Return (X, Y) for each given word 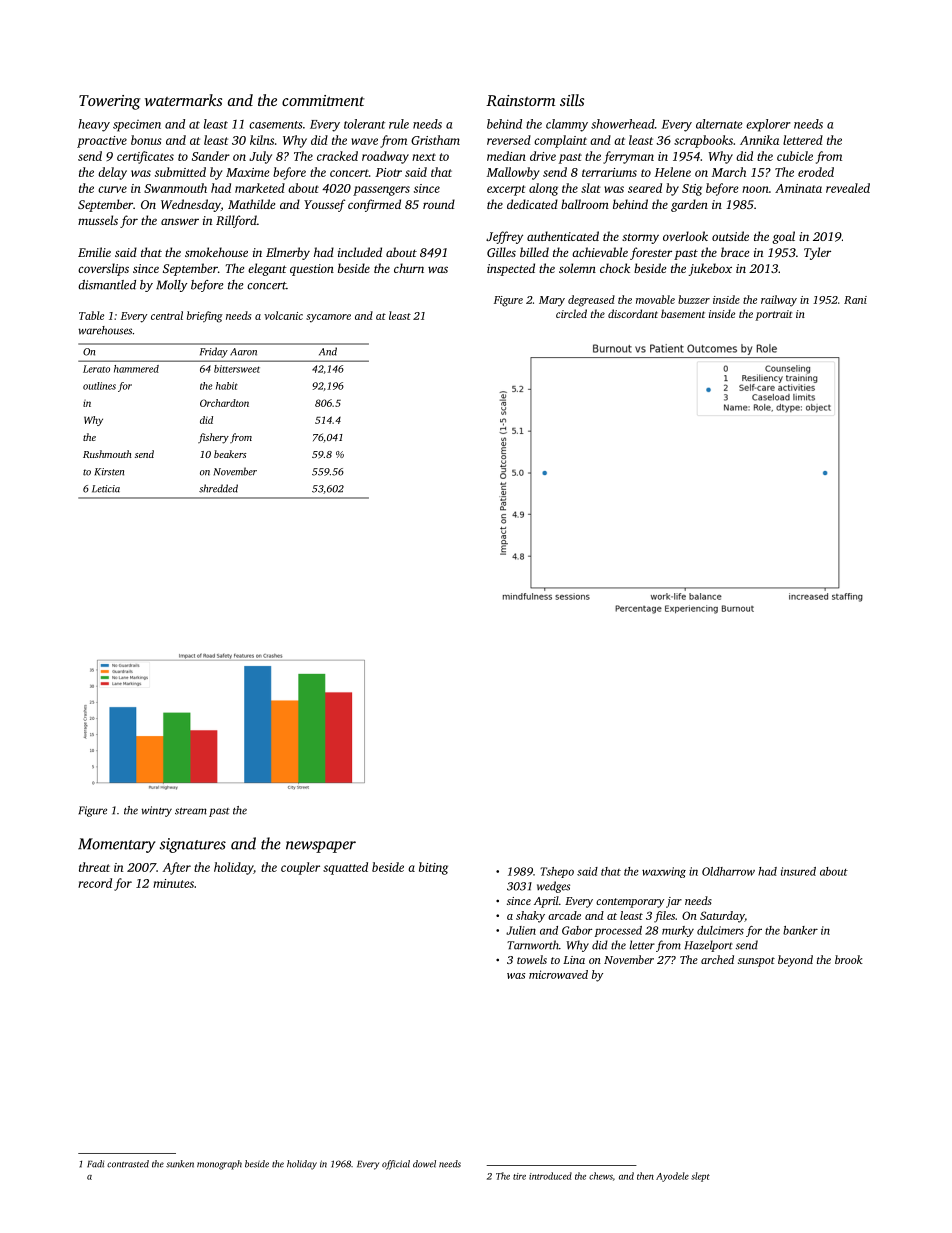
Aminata (798, 188)
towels (532, 959)
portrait (773, 315)
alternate (719, 124)
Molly (171, 286)
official (396, 1165)
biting (433, 868)
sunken (180, 1164)
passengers (381, 191)
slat (591, 188)
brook (849, 959)
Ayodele (672, 1177)
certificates (145, 157)
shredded (218, 488)
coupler (300, 868)
